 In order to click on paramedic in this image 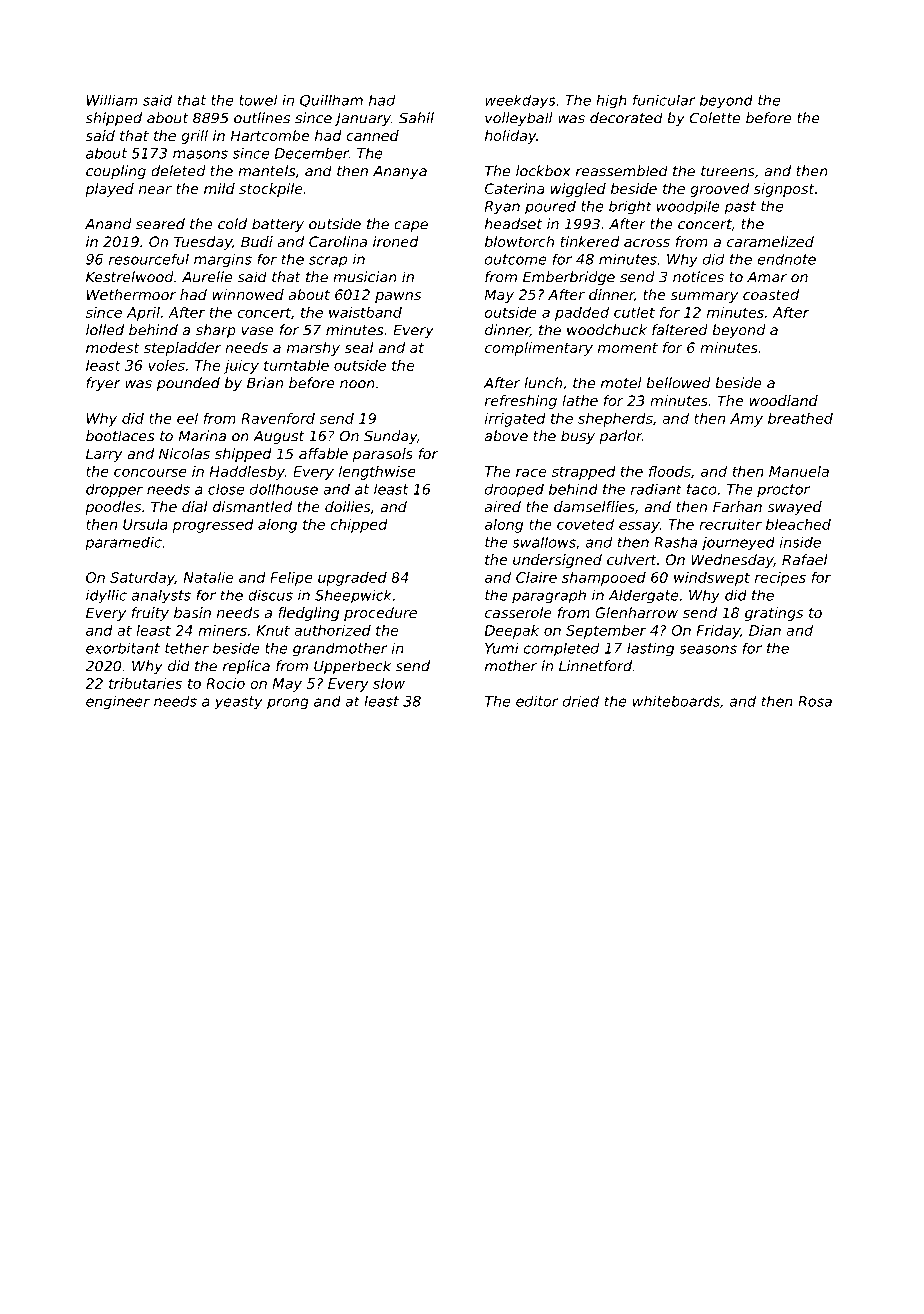, I will do `click(123, 543)`.
